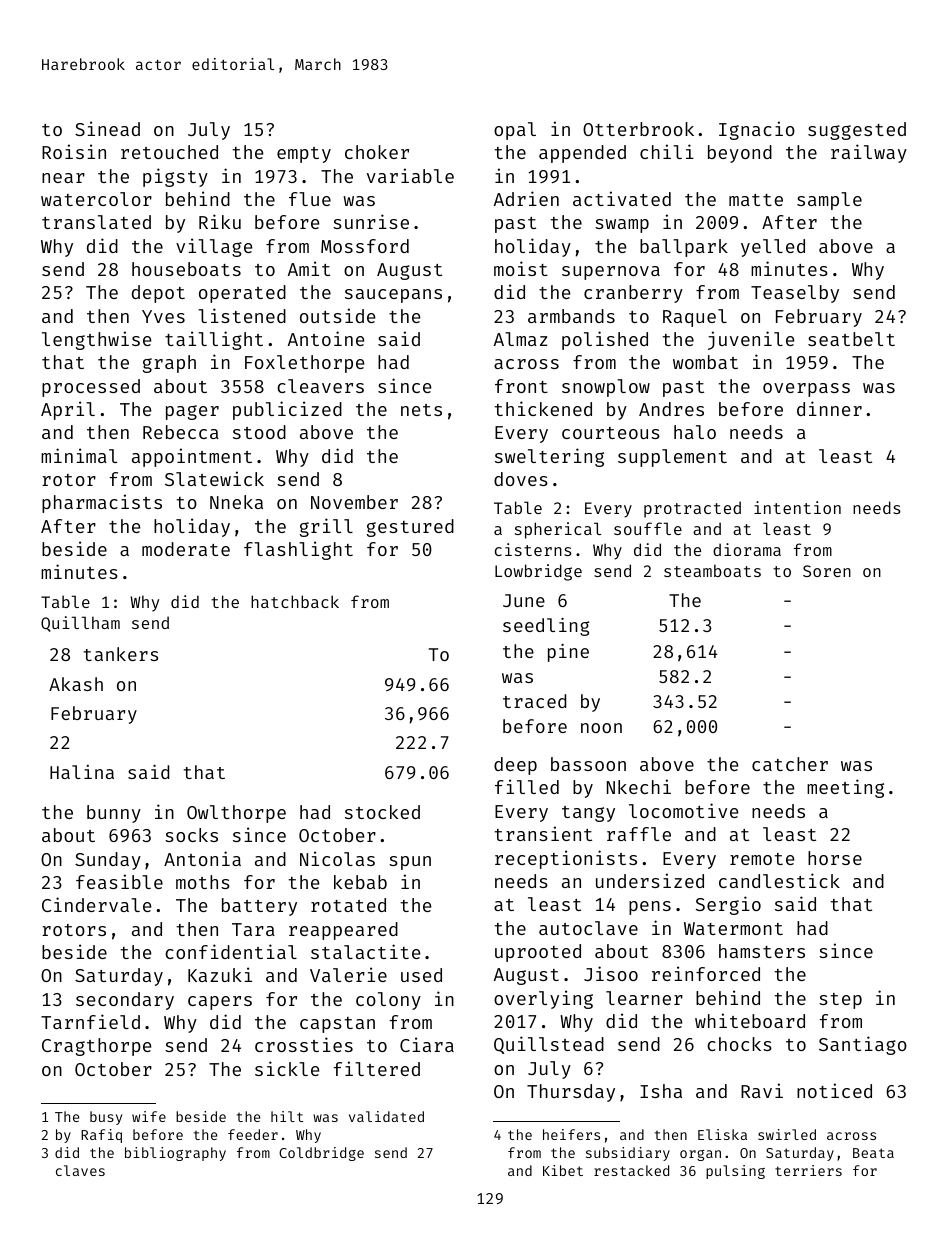 The image size is (952, 1233). Describe the element at coordinates (857, 131) in the screenshot. I see `suggested` at that location.
